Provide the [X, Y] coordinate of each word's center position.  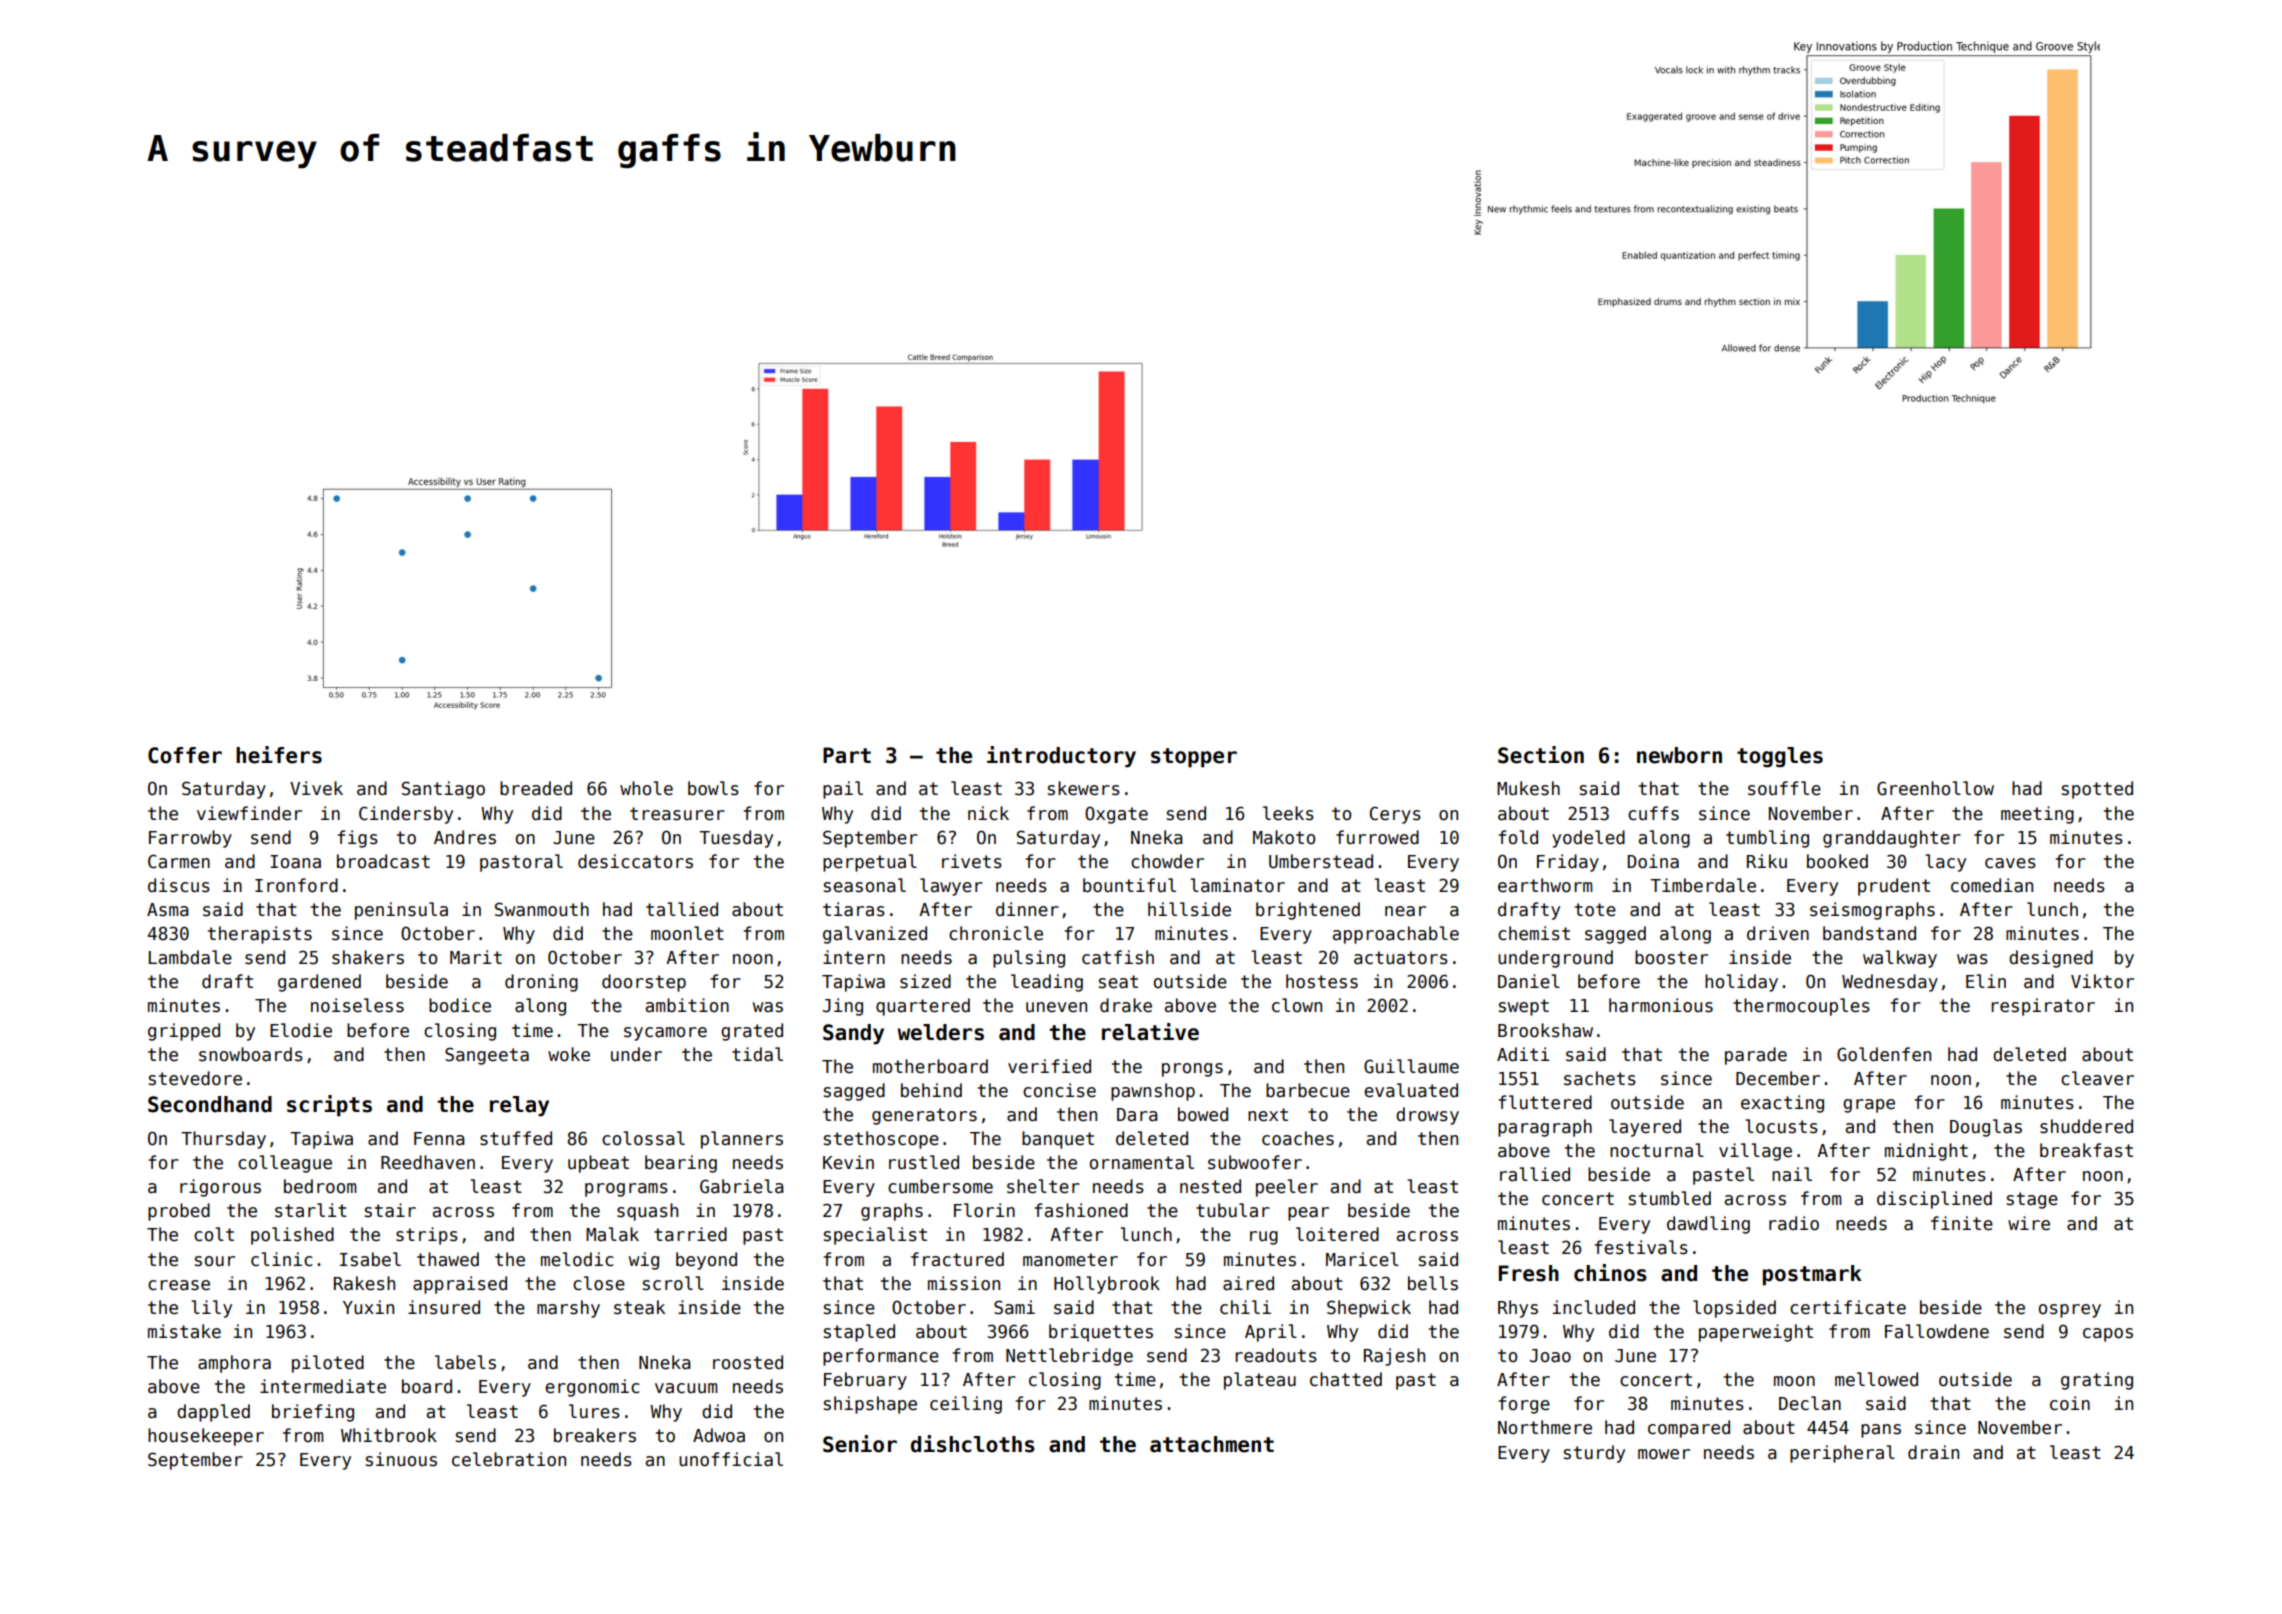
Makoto [1284, 837]
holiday [1741, 983]
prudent [1894, 887]
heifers [279, 755]
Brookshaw [1545, 1030]
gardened [319, 983]
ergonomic [592, 1388]
